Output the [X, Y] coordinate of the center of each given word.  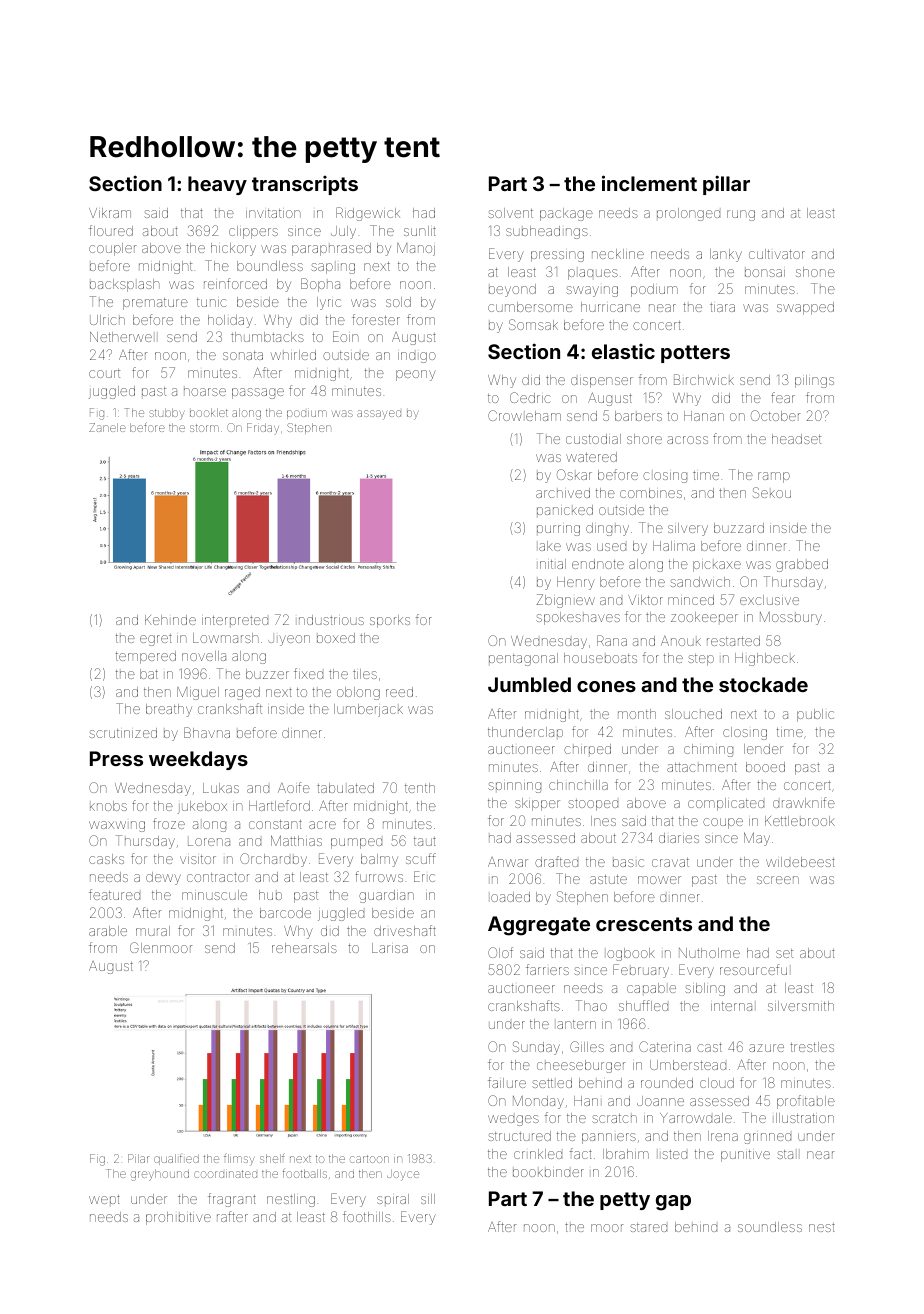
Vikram [110, 213]
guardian [386, 896]
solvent [510, 213]
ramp [774, 477]
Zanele [107, 427]
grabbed [802, 565]
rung [741, 215]
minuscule [214, 895]
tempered [146, 657]
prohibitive [178, 1218]
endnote [598, 564]
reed [399, 692]
